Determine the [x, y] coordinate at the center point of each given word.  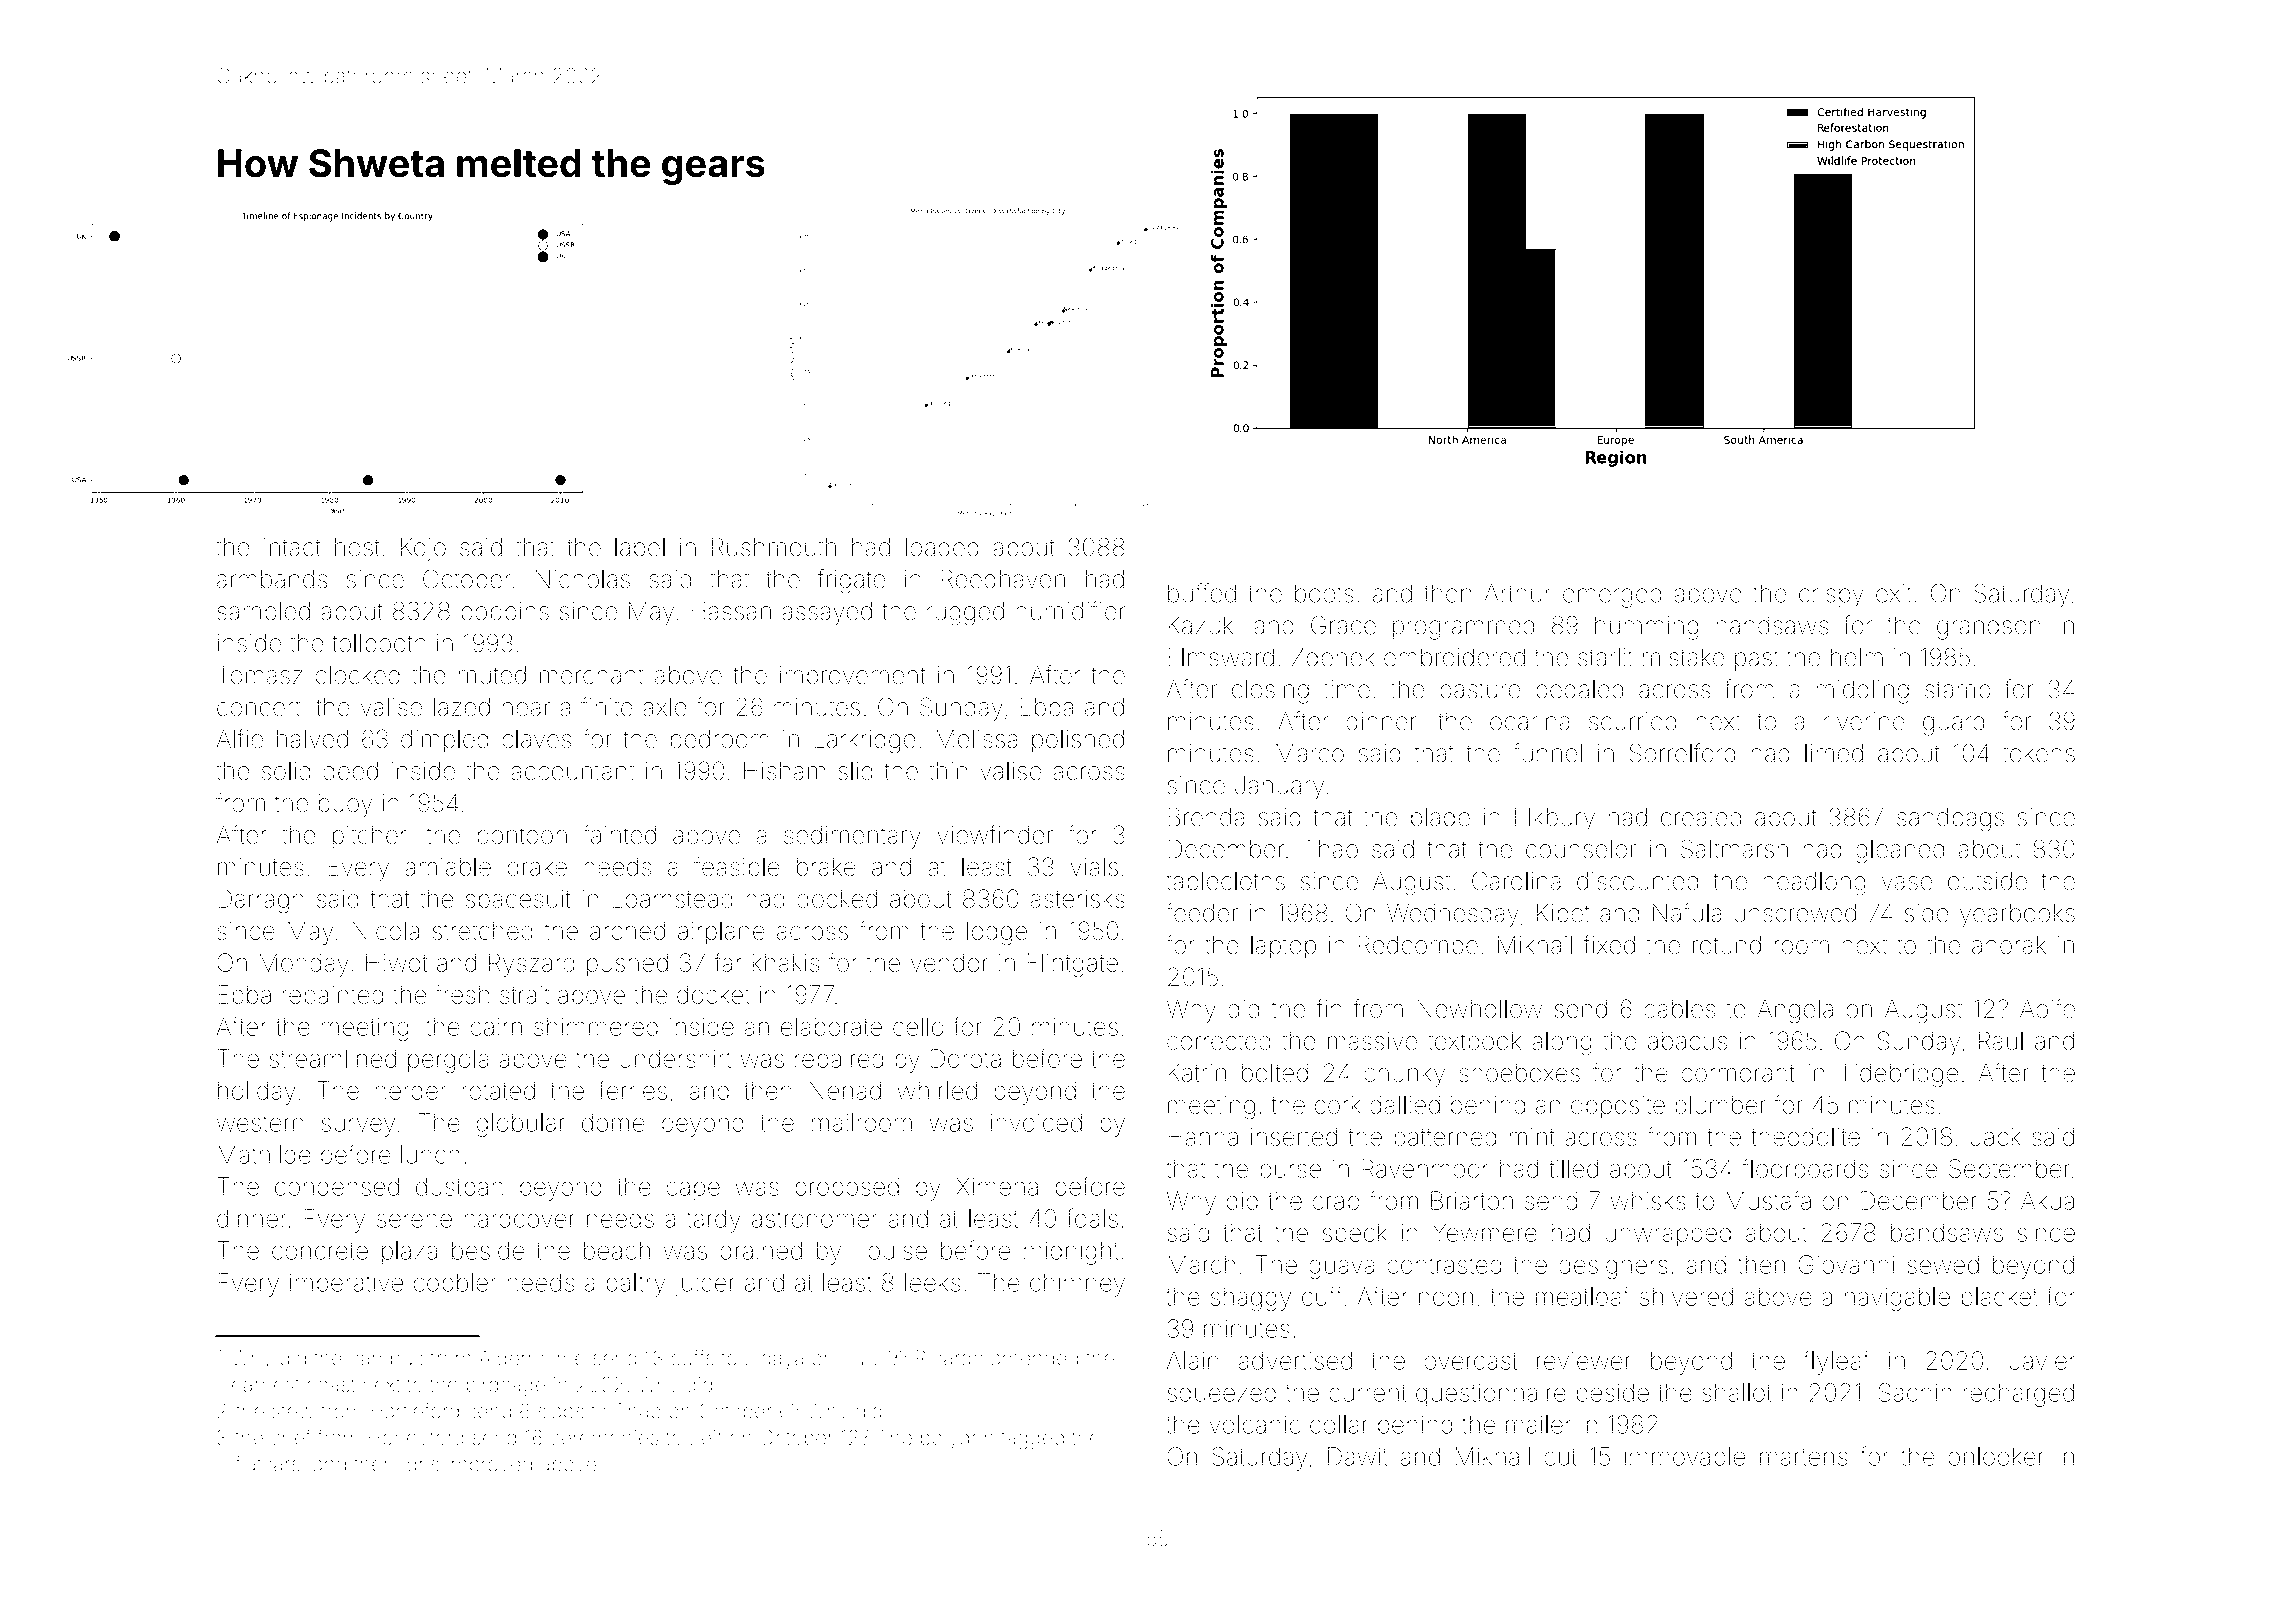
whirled [937, 1090]
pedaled [1579, 691]
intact [292, 547]
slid [855, 771]
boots [1324, 593]
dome [613, 1122]
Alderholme [532, 1358]
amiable [448, 867]
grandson [1989, 628]
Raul [2001, 1041]
